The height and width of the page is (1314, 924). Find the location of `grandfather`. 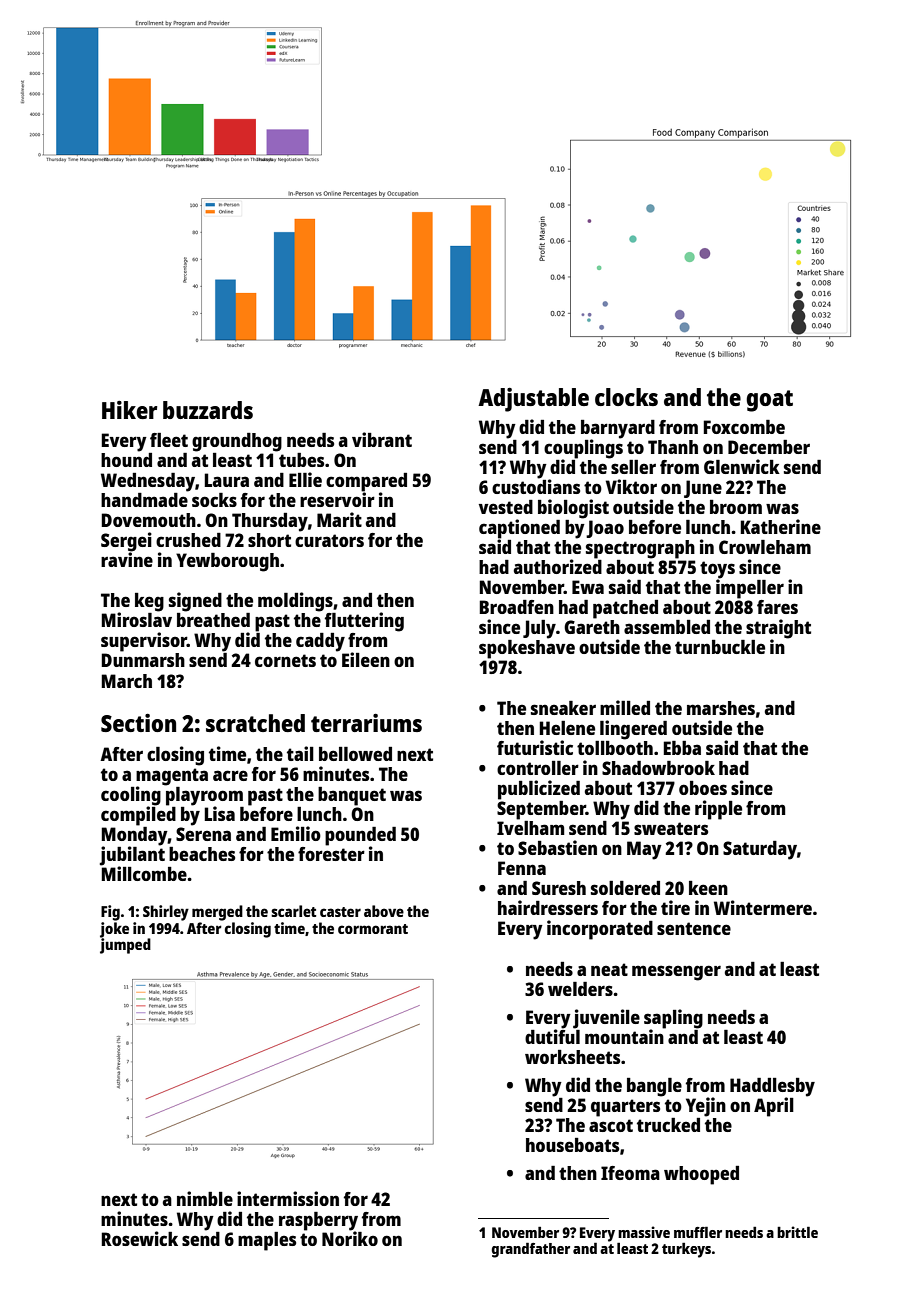

grandfather is located at coordinates (531, 1250).
